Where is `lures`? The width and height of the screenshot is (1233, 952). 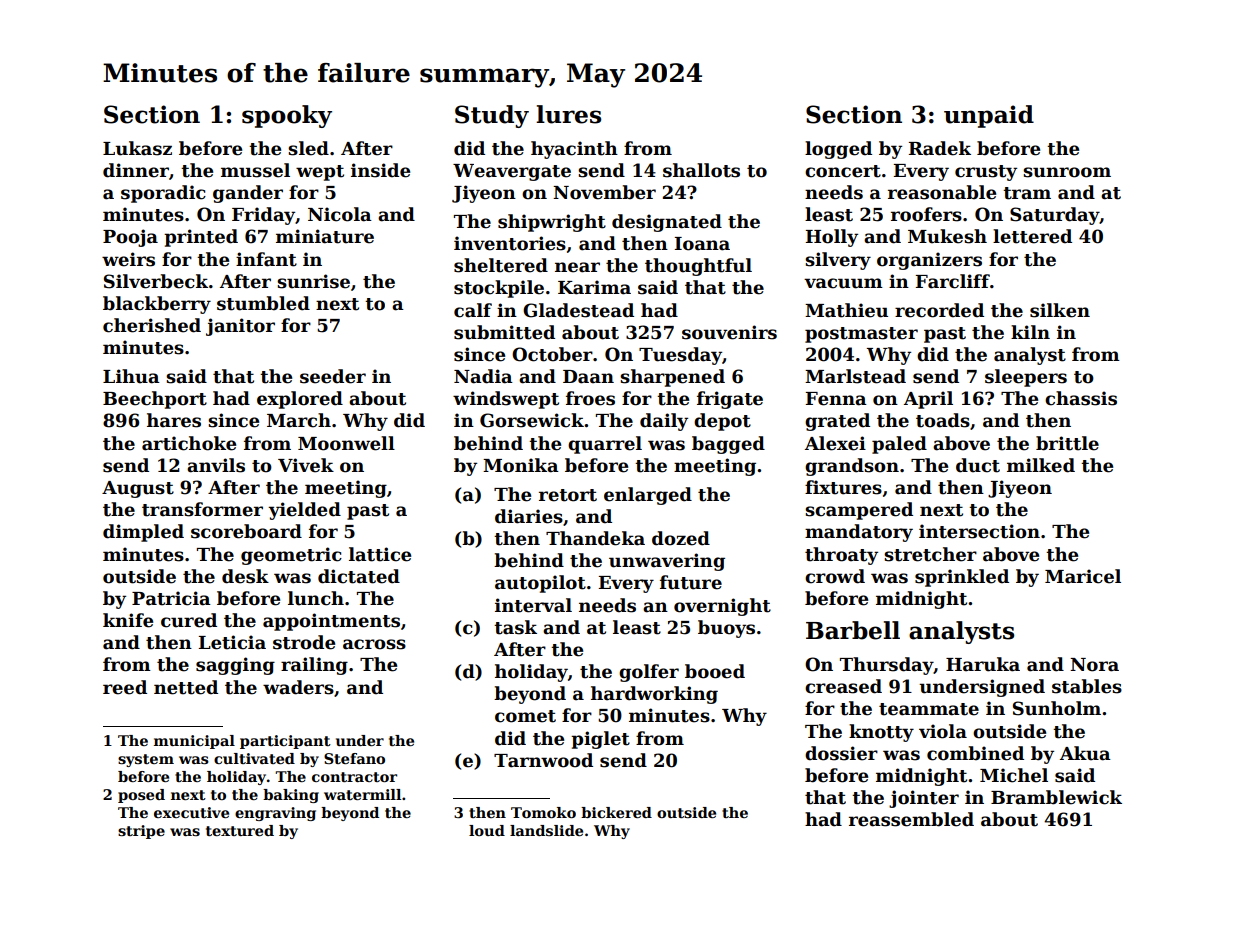
lures is located at coordinates (568, 114).
